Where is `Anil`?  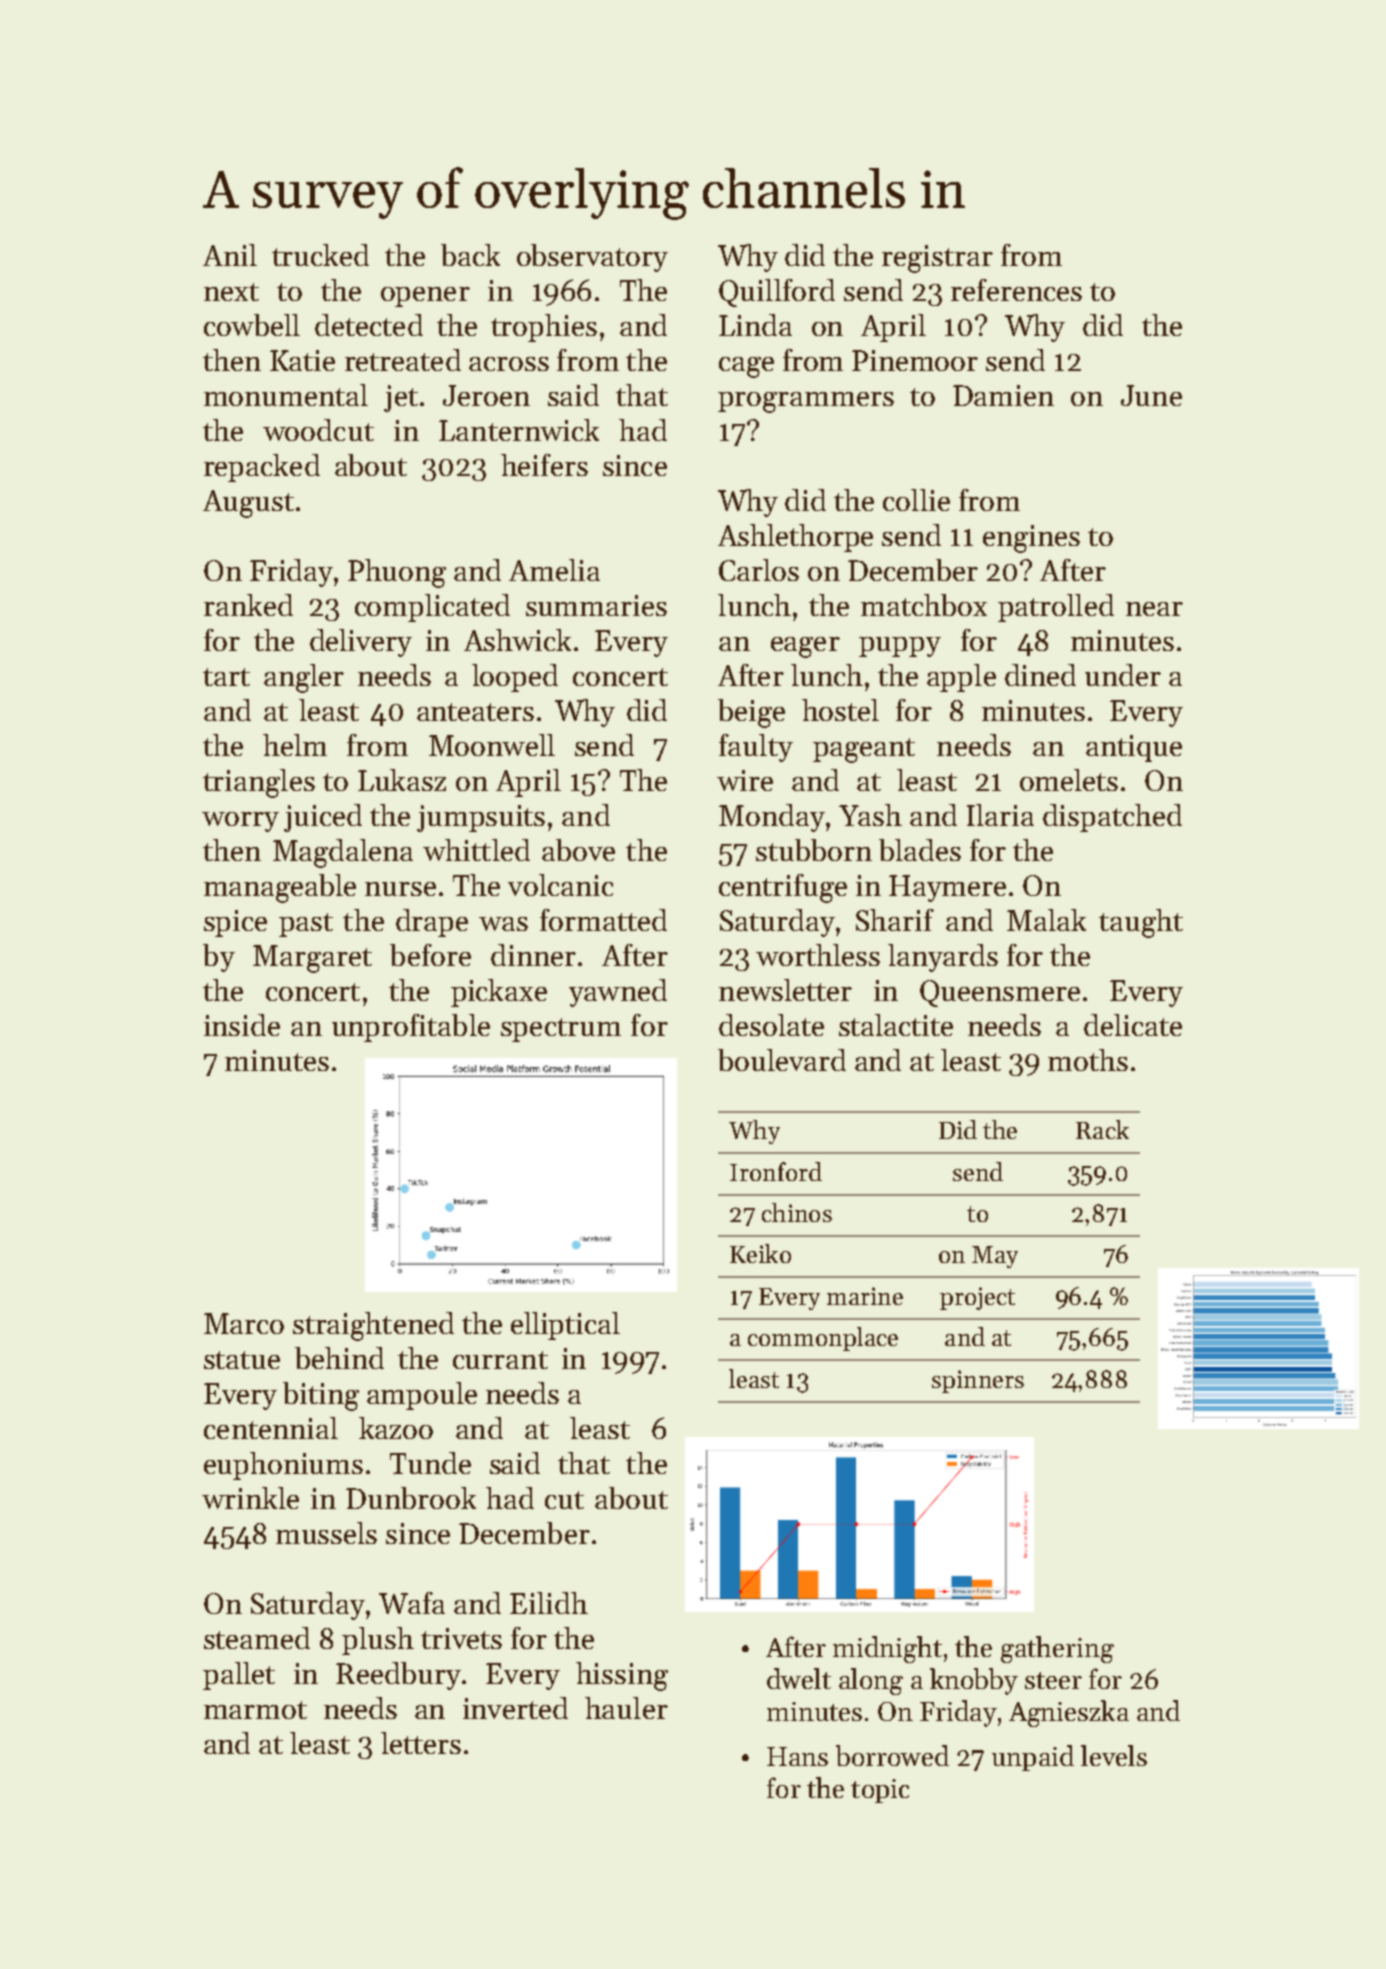
Anil is located at coordinates (230, 255).
